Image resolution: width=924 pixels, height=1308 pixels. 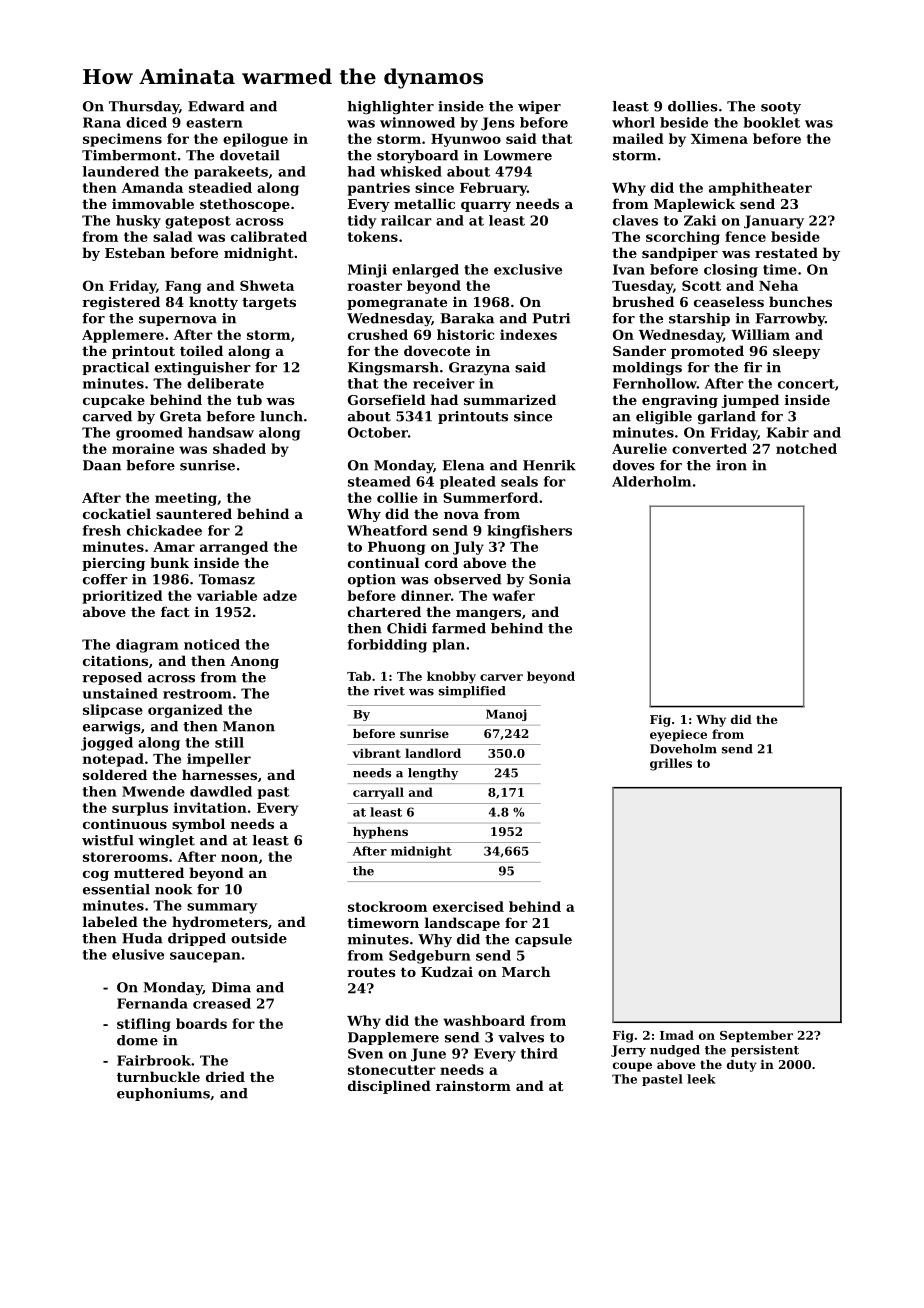 I want to click on Manoj, so click(x=506, y=715).
